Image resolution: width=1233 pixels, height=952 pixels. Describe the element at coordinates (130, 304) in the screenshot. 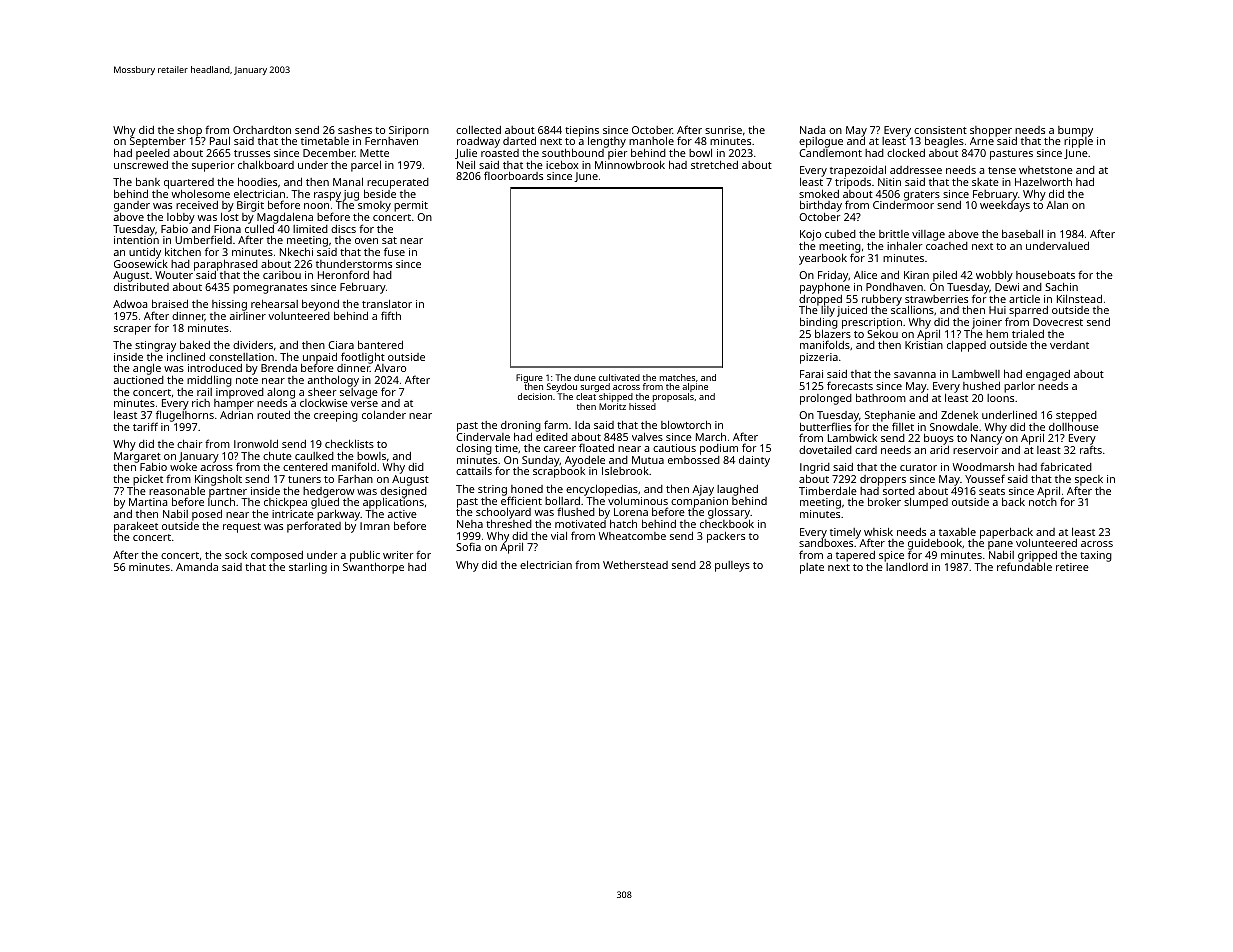

I see `Adwoa` at that location.
